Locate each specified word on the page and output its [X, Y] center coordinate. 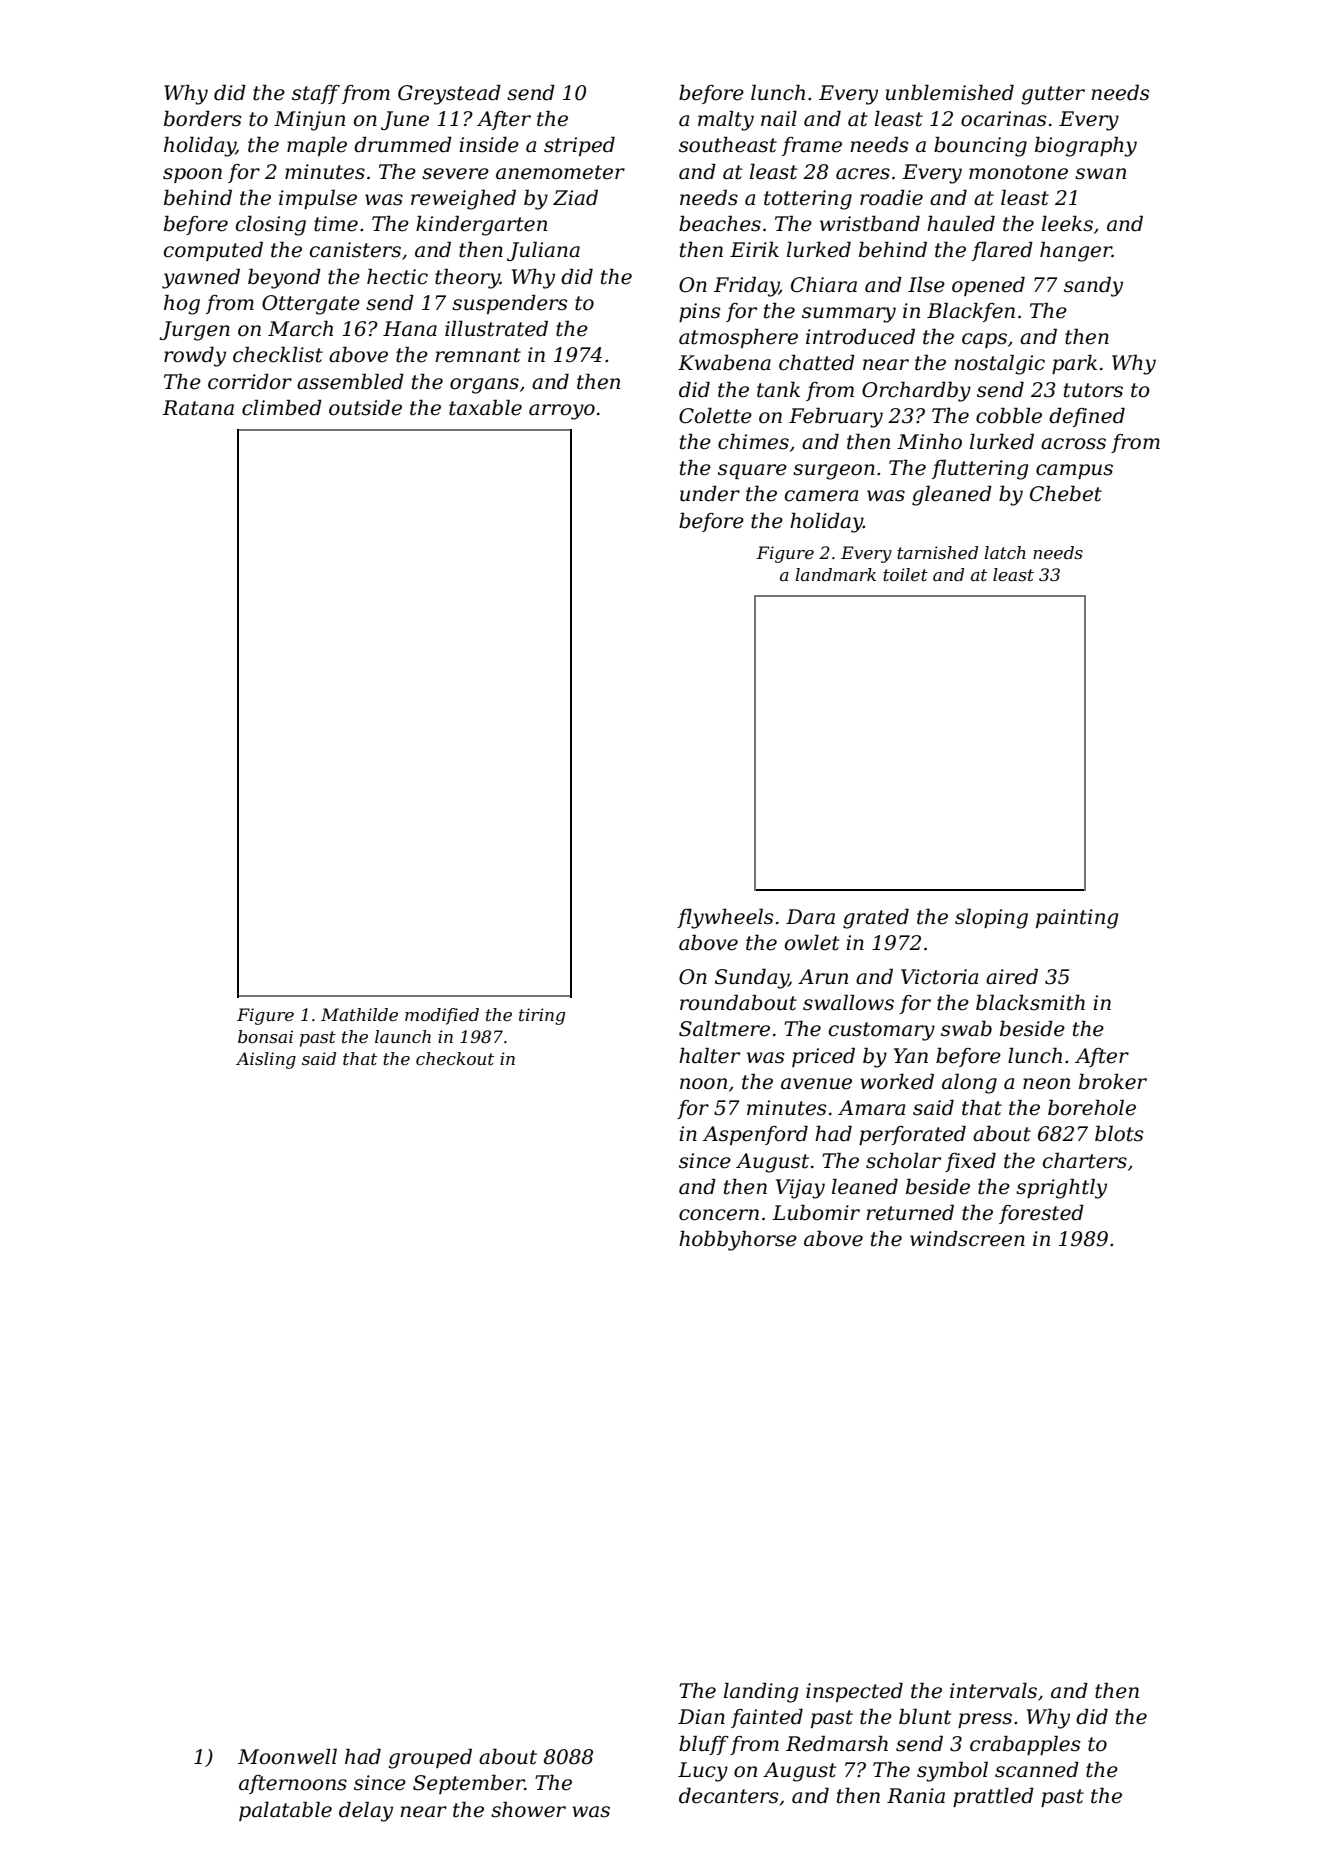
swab [966, 1028]
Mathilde [359, 1014]
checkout [455, 1058]
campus [1074, 471]
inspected [854, 1692]
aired [1012, 976]
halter [709, 1055]
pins [700, 312]
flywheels [725, 918]
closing [271, 225]
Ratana [198, 408]
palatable [285, 1811]
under [710, 493]
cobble [1009, 415]
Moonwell [287, 1756]
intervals [993, 1690]
